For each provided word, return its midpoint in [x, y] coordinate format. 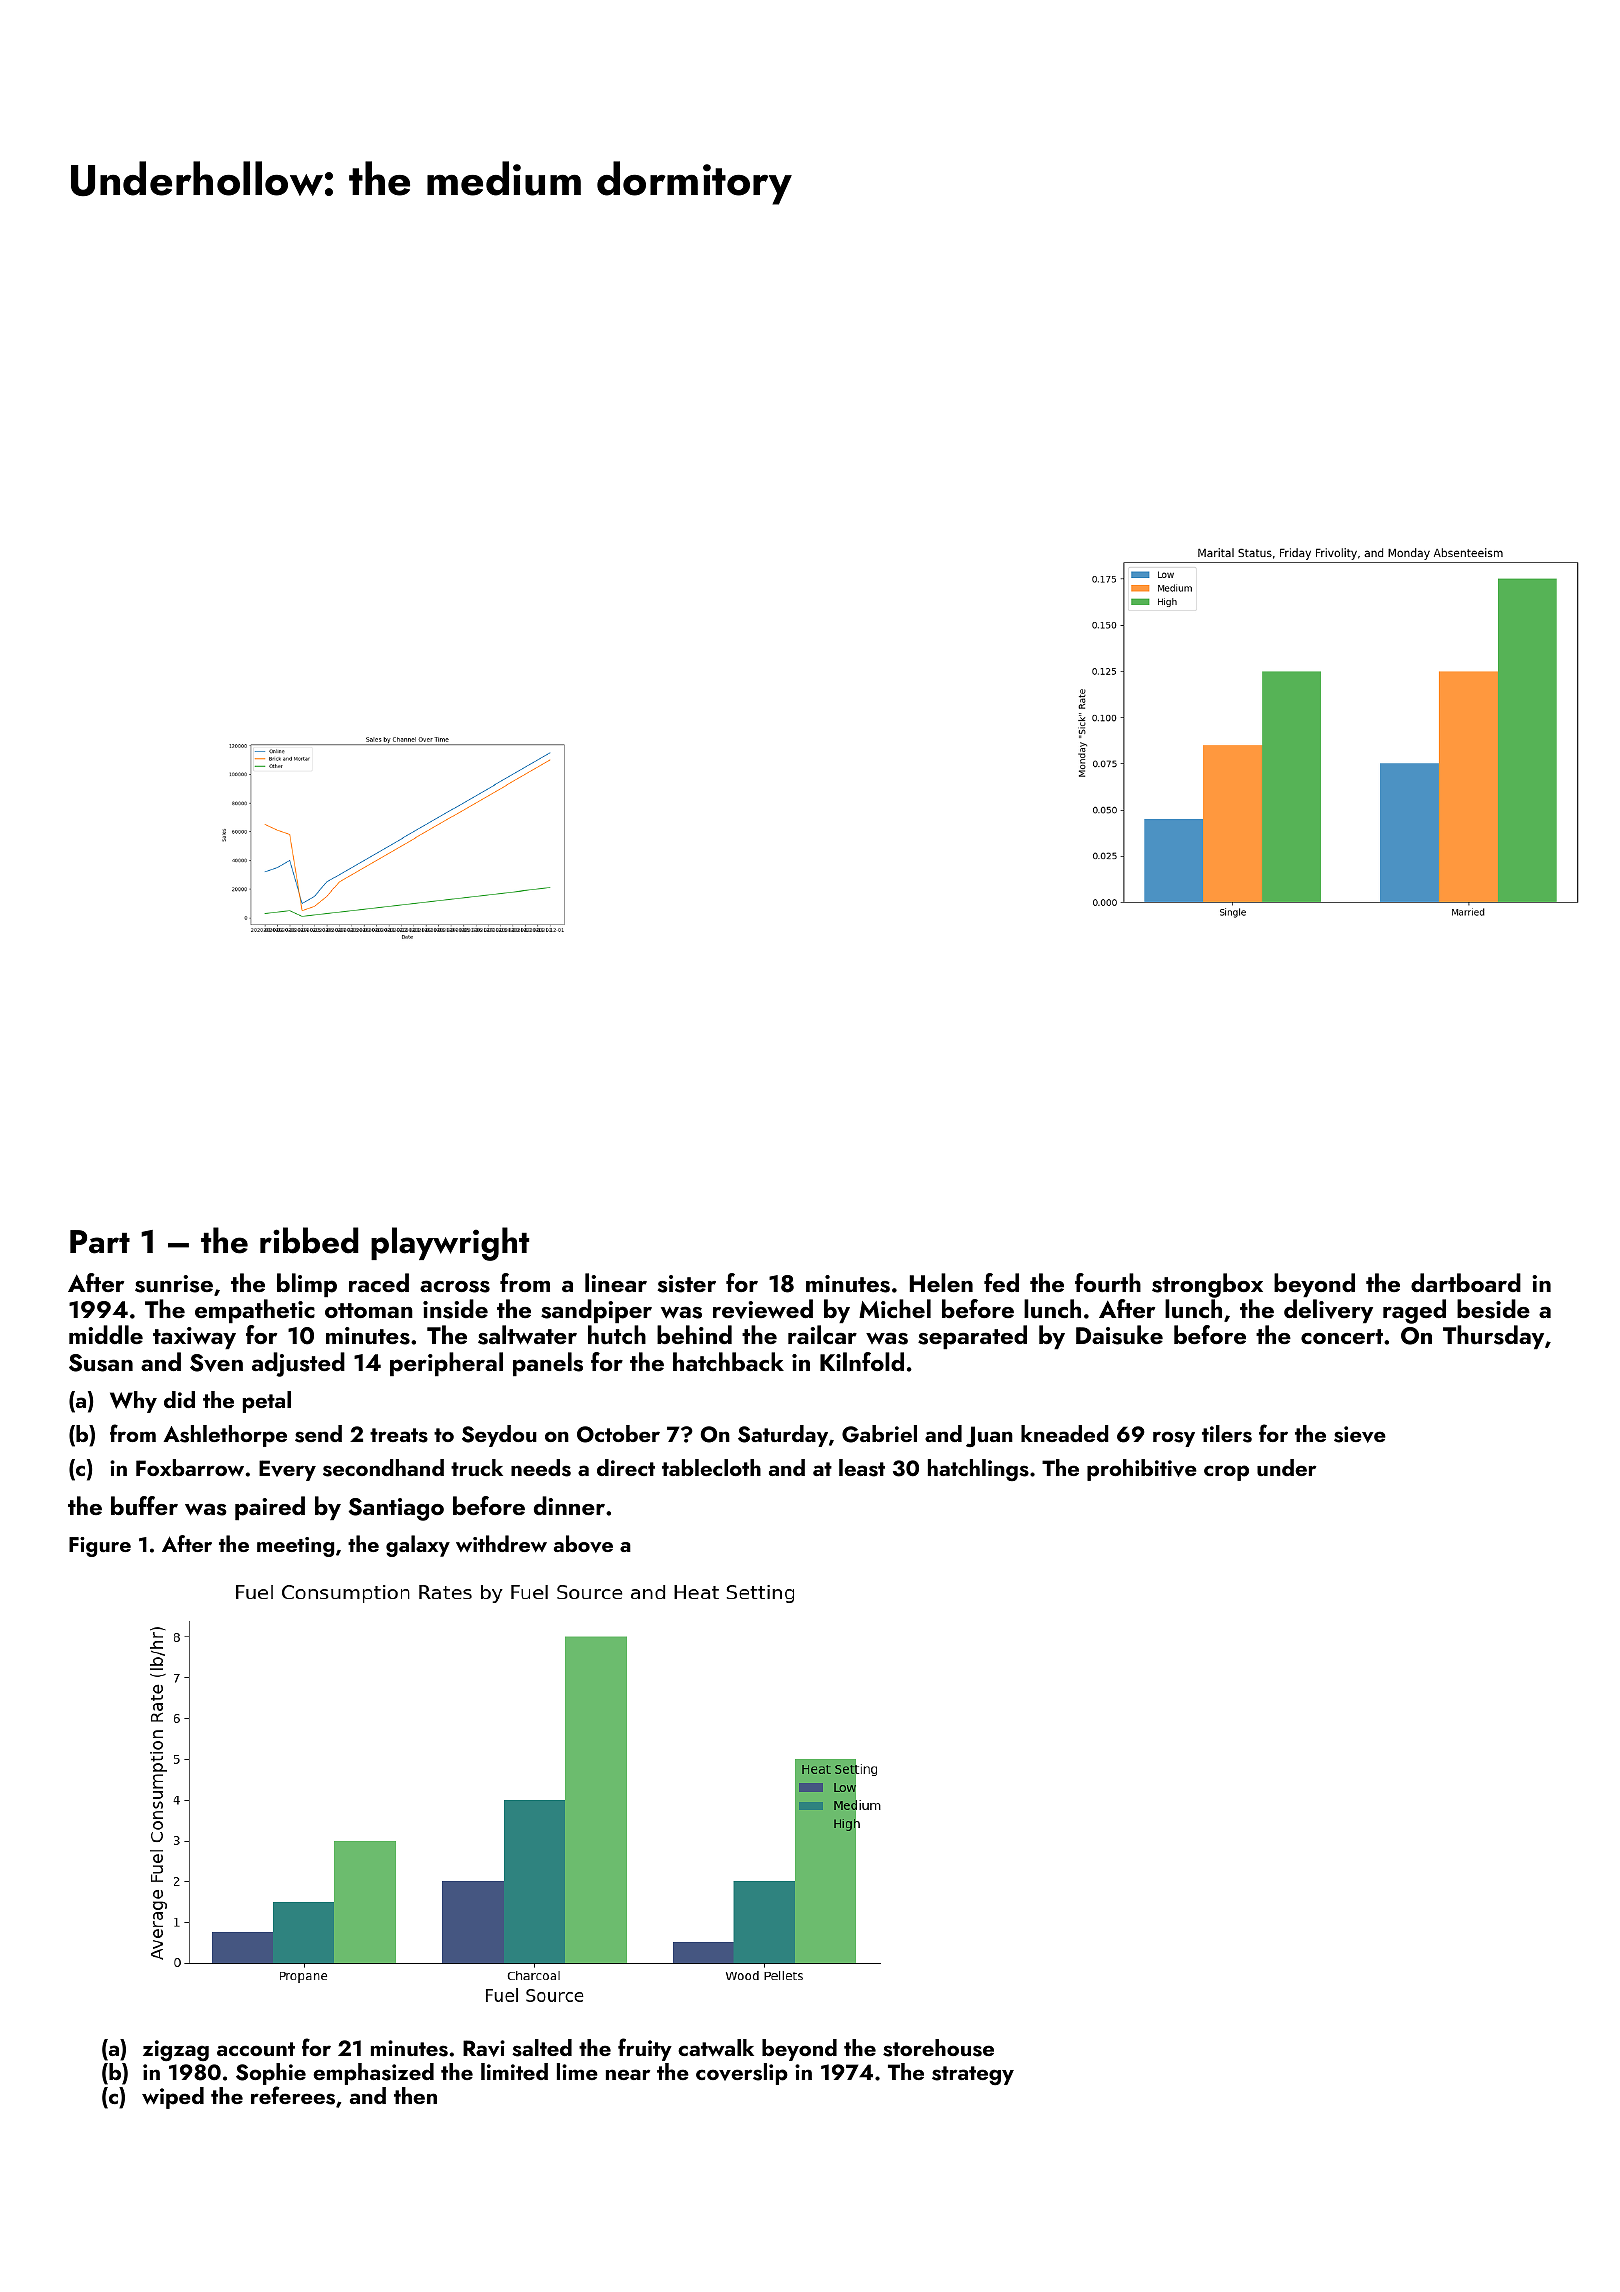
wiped [173, 2098]
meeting [295, 1547]
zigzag [176, 2050]
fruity [645, 2049]
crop [1226, 1473]
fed [1001, 1282]
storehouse [938, 2048]
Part [100, 1242]
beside [1493, 1309]
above [583, 1544]
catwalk [716, 2047]
